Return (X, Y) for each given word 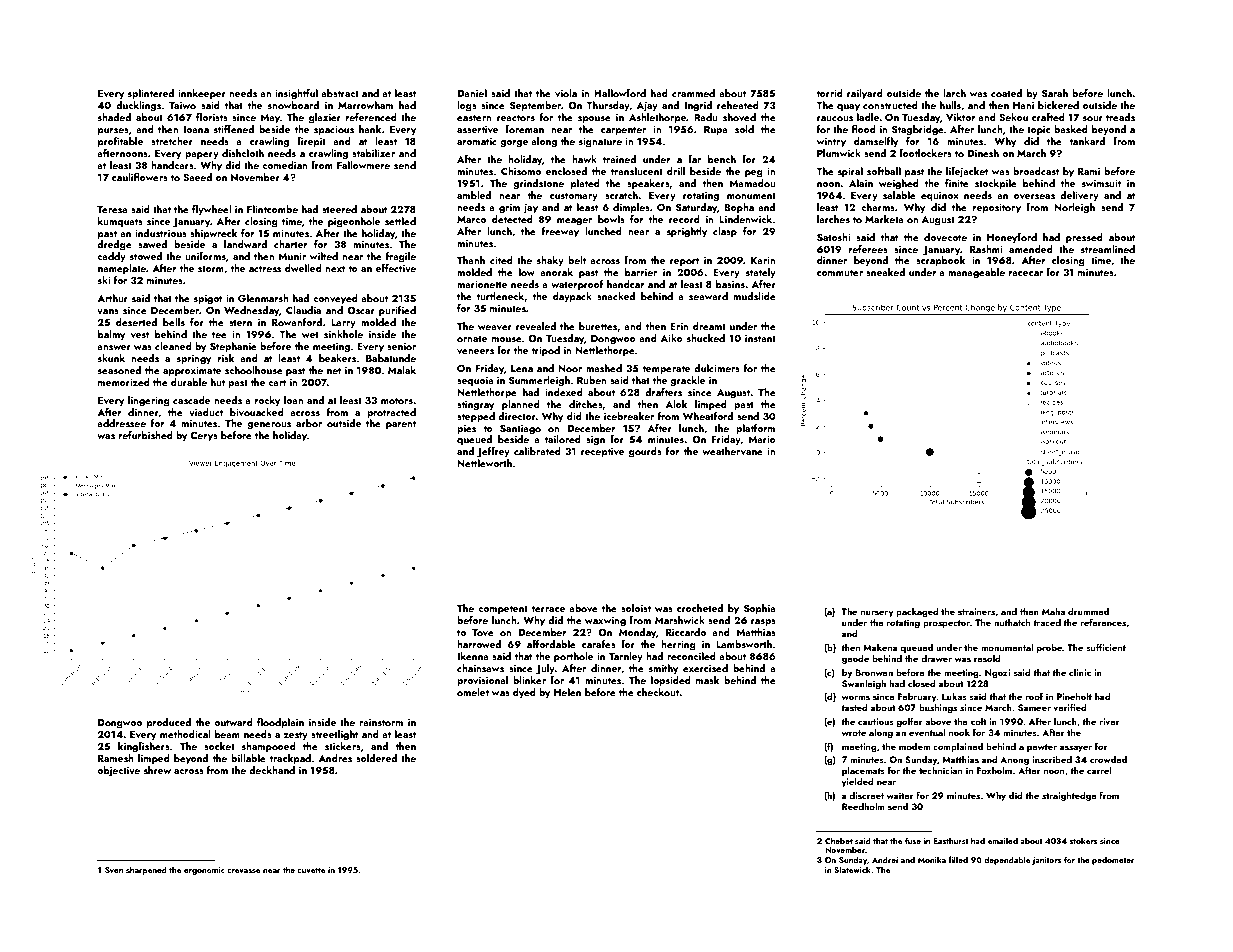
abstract (340, 93)
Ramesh (116, 758)
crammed (693, 93)
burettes (598, 326)
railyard (865, 94)
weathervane (732, 451)
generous (269, 426)
